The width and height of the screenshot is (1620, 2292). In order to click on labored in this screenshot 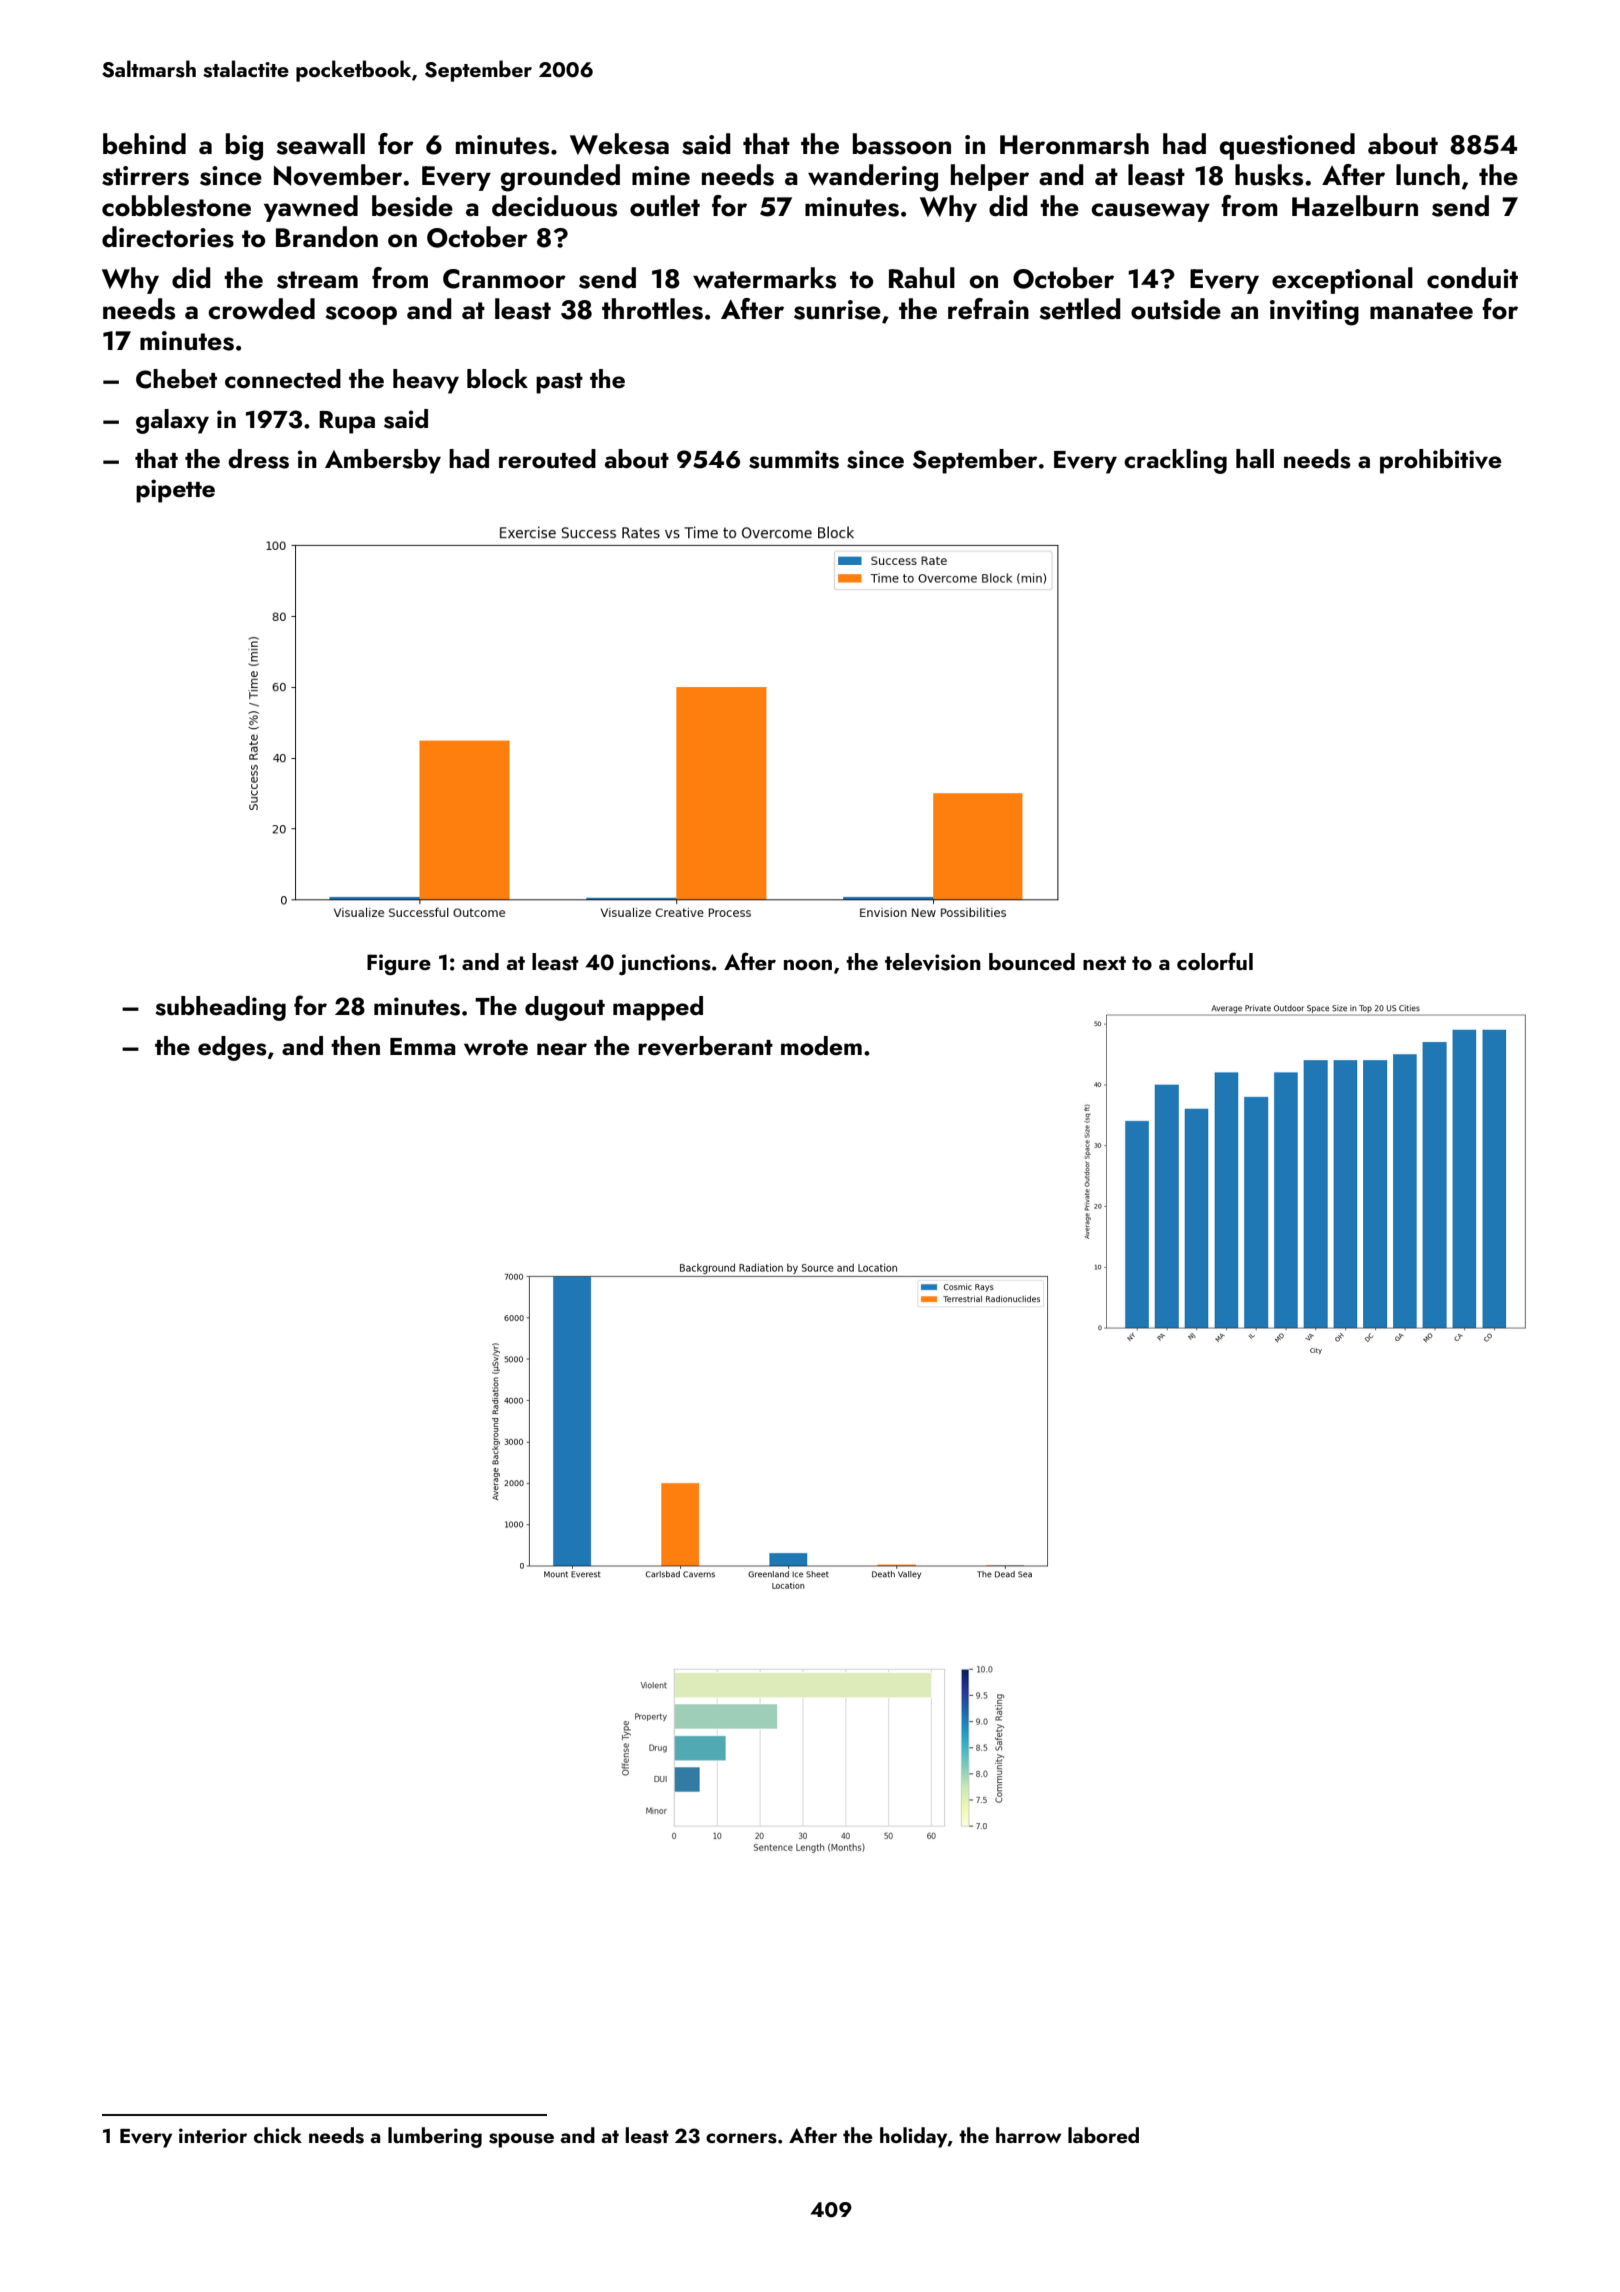, I will do `click(1103, 2135)`.
